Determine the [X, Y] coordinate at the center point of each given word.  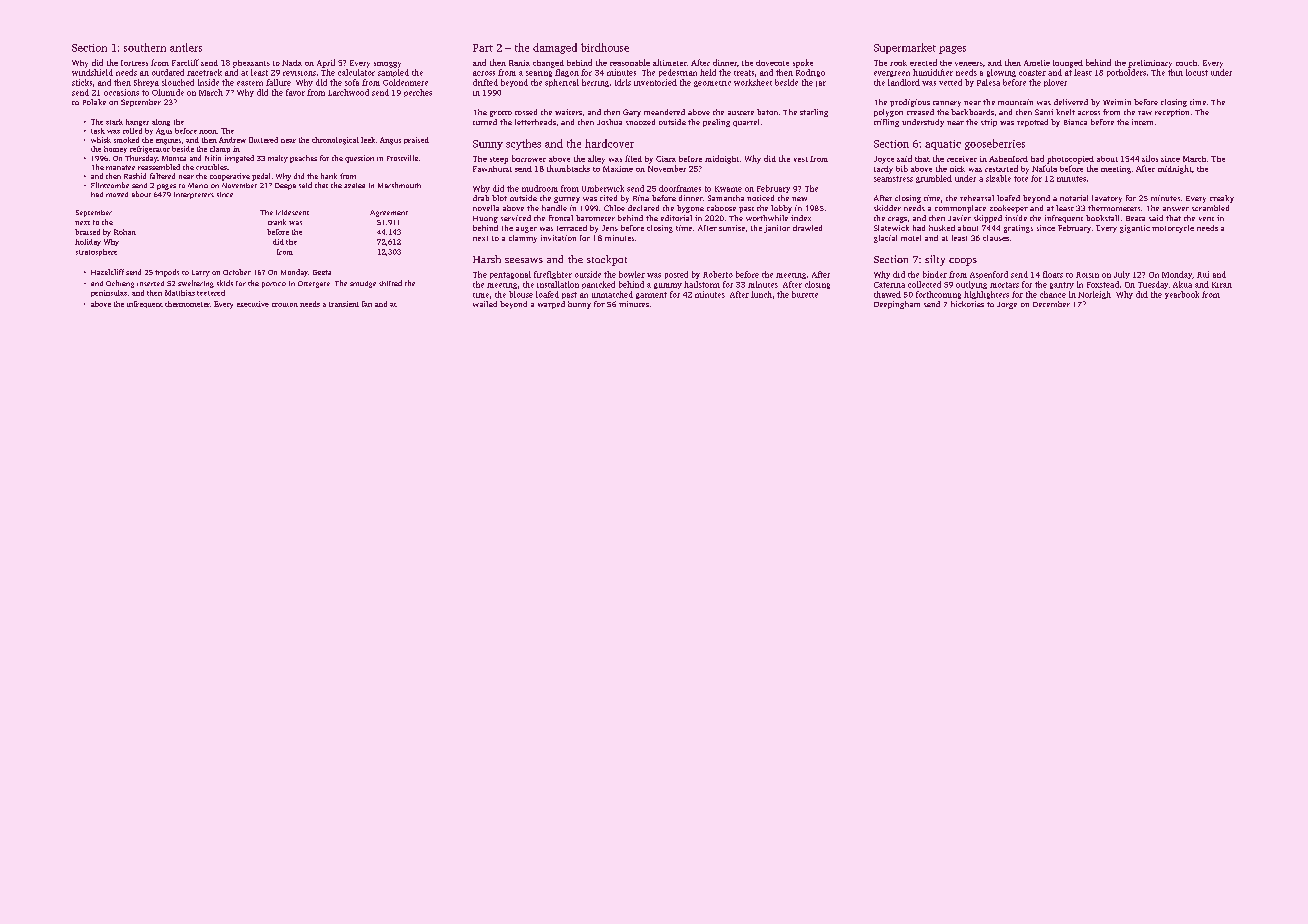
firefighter [553, 275]
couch [1186, 63]
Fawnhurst [492, 169]
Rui [1203, 274]
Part [483, 48]
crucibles [211, 167]
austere [741, 113]
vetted [950, 82]
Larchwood [348, 92]
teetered [211, 293]
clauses [996, 238]
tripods [167, 273]
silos [1150, 158]
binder [935, 274]
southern [145, 47]
